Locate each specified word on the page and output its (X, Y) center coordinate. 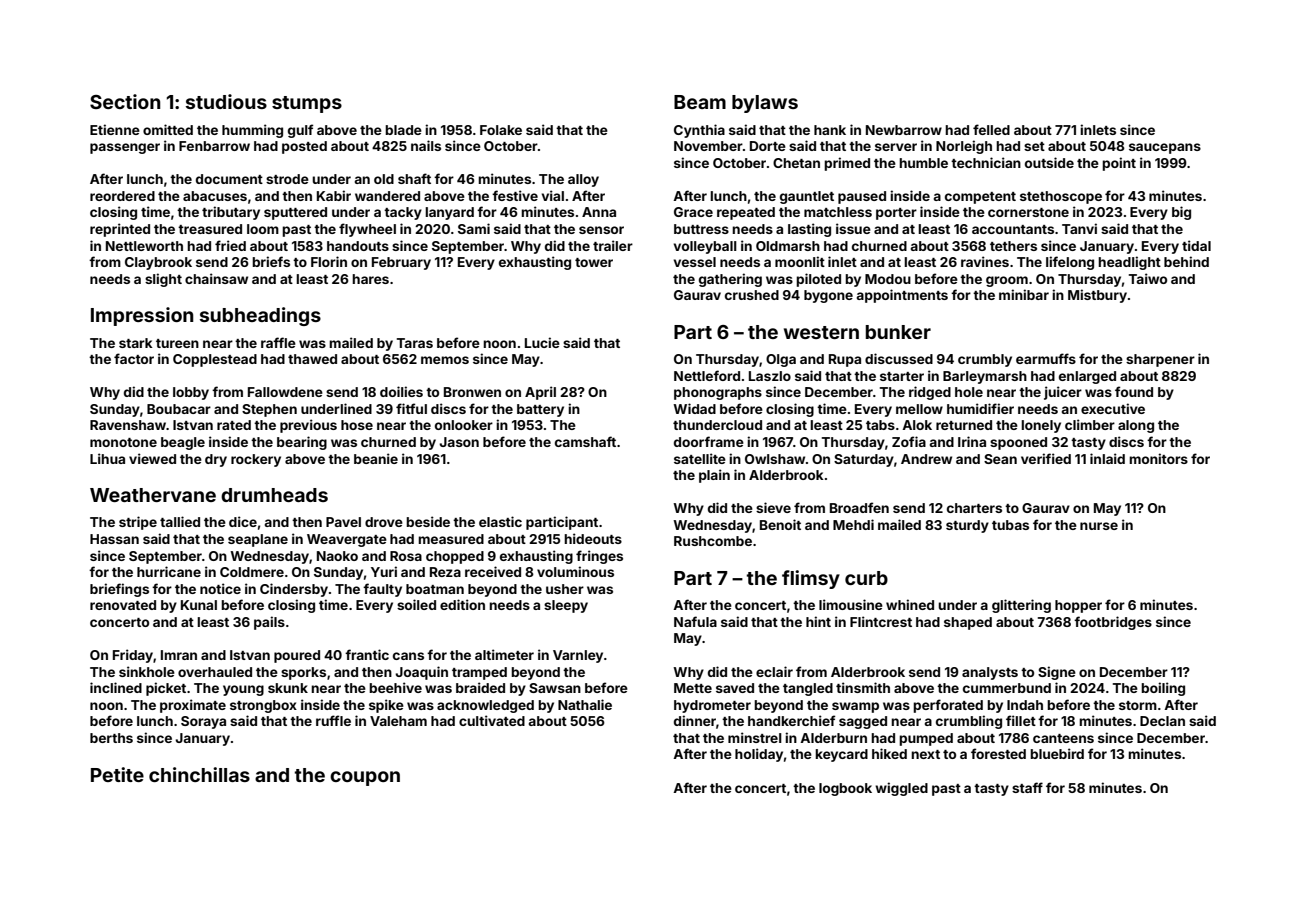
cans (408, 656)
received (493, 571)
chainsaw (216, 278)
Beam (700, 102)
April (540, 393)
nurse (1099, 526)
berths (111, 738)
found (1134, 391)
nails (426, 145)
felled (991, 129)
